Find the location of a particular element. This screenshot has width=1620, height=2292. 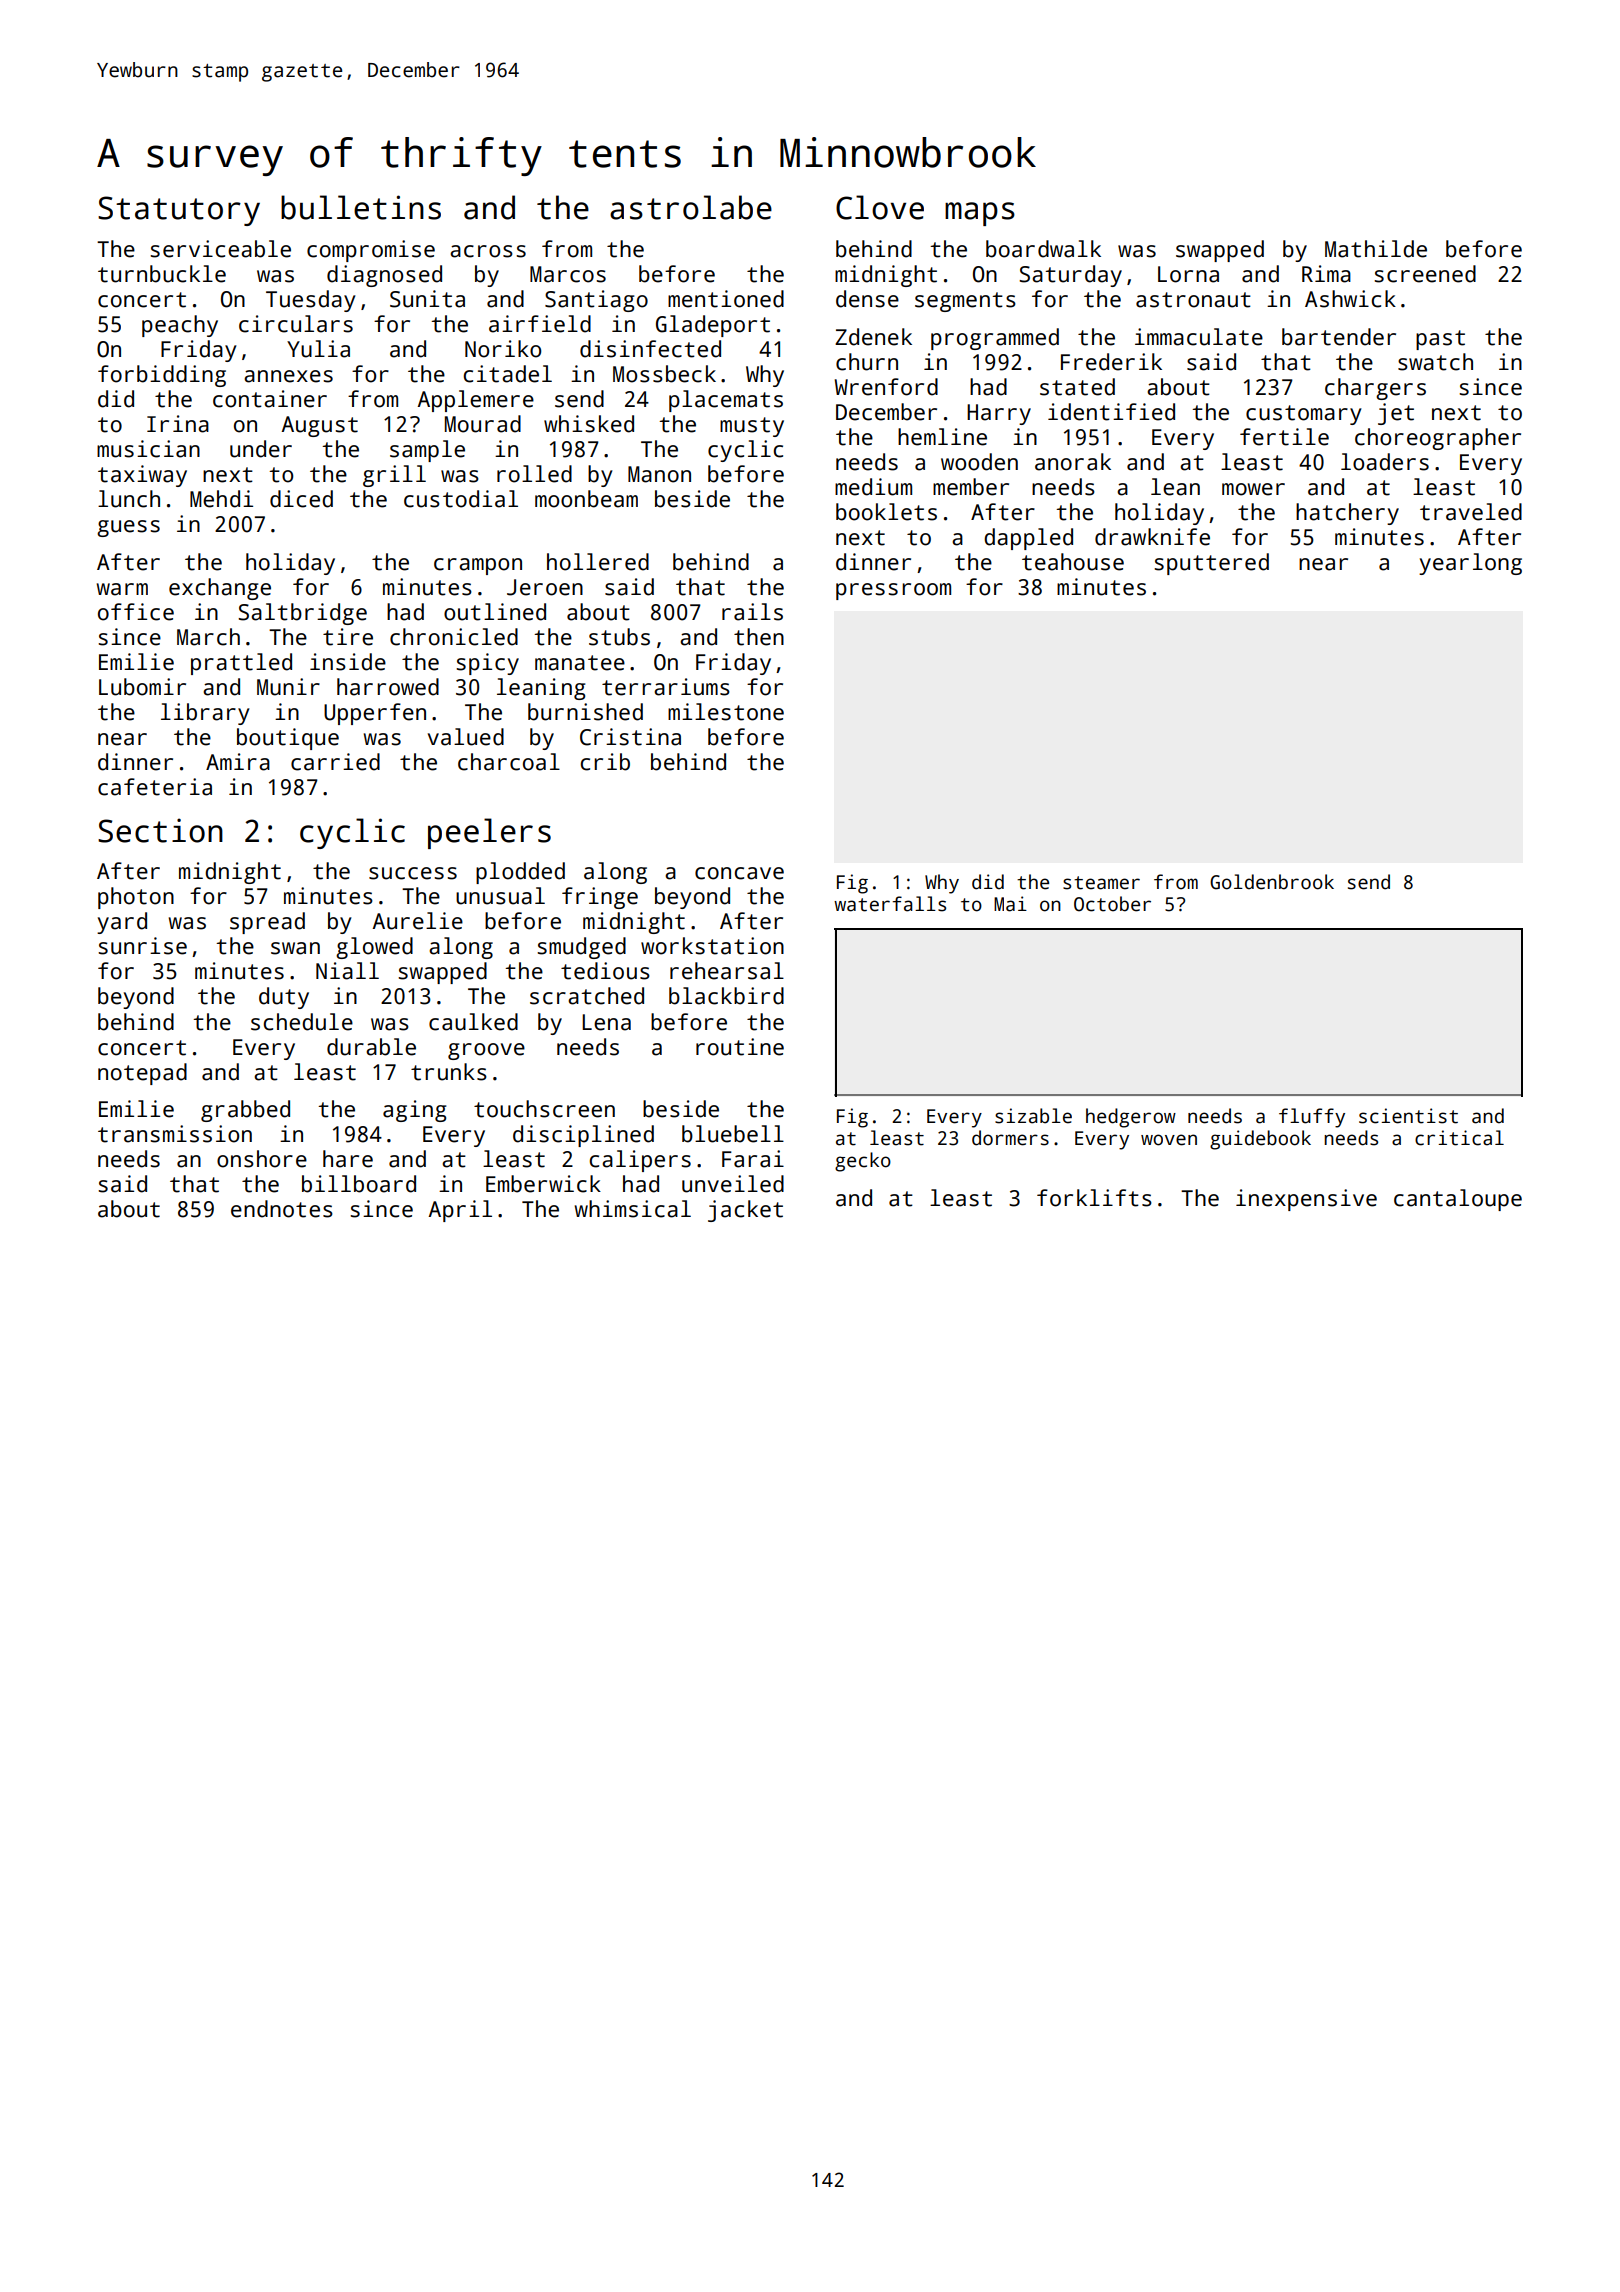

maps is located at coordinates (980, 214).
